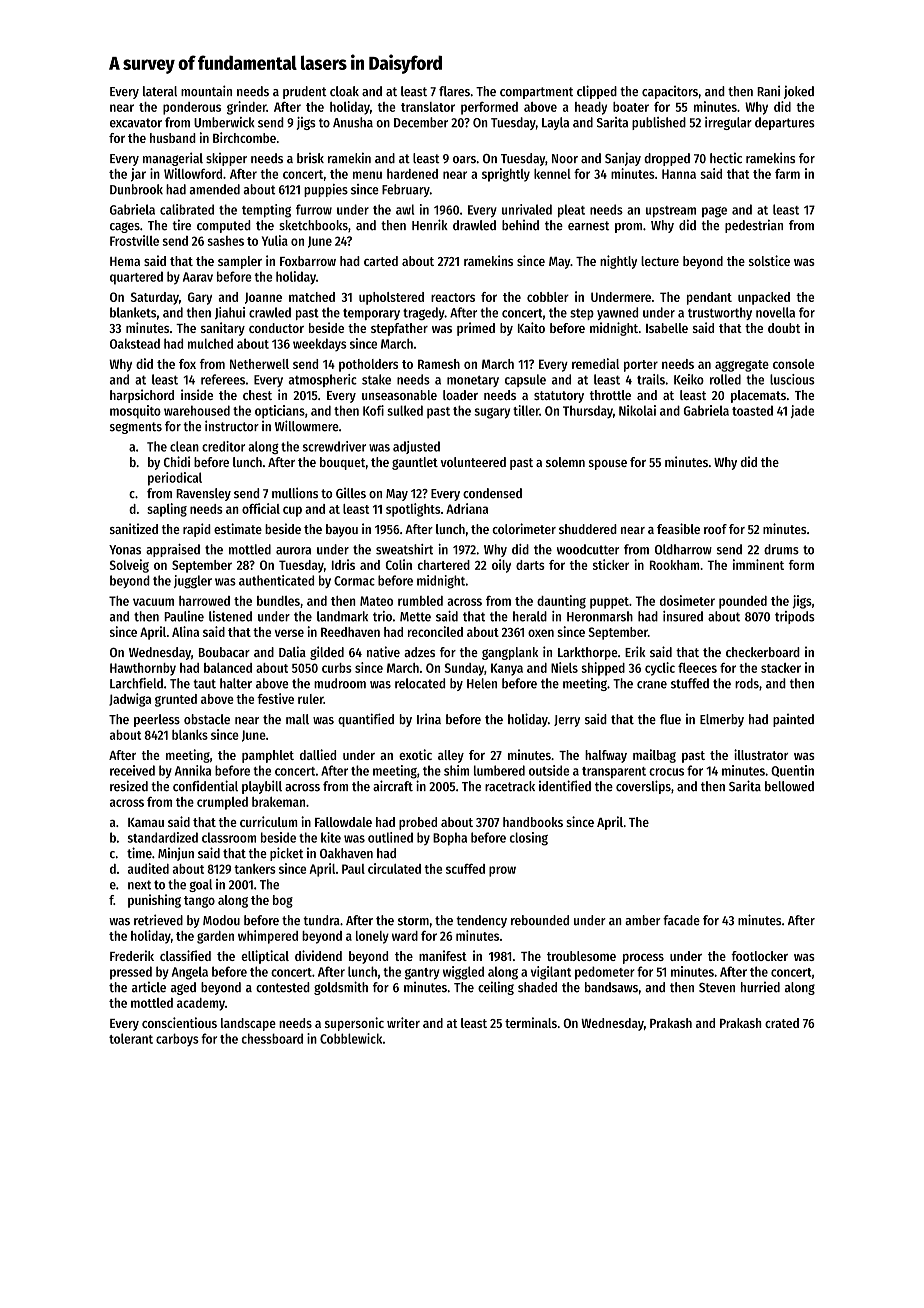 This screenshot has height=1308, width=924. I want to click on lateral, so click(160, 91).
